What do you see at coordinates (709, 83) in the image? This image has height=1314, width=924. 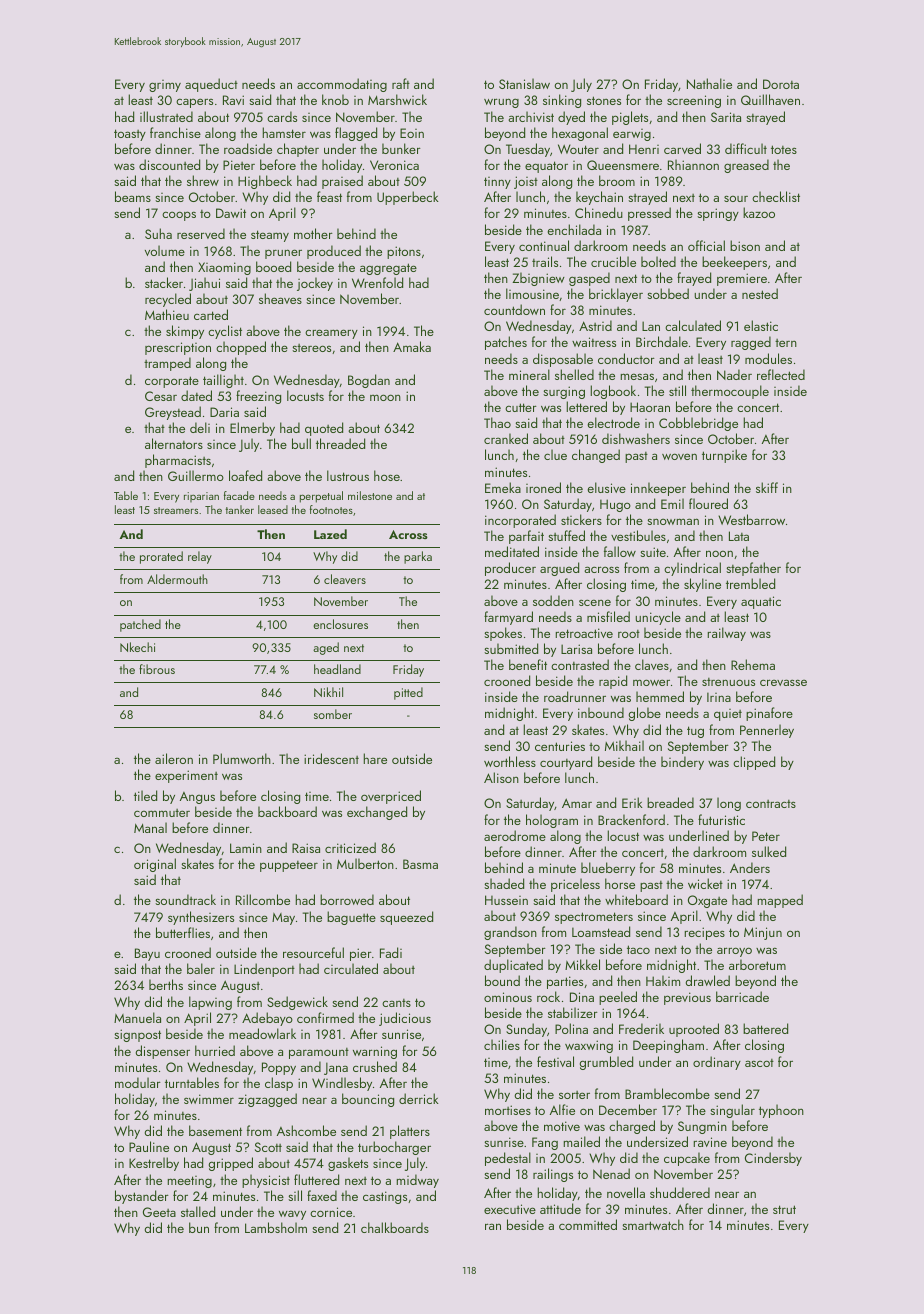 I see `Nathalie` at bounding box center [709, 83].
